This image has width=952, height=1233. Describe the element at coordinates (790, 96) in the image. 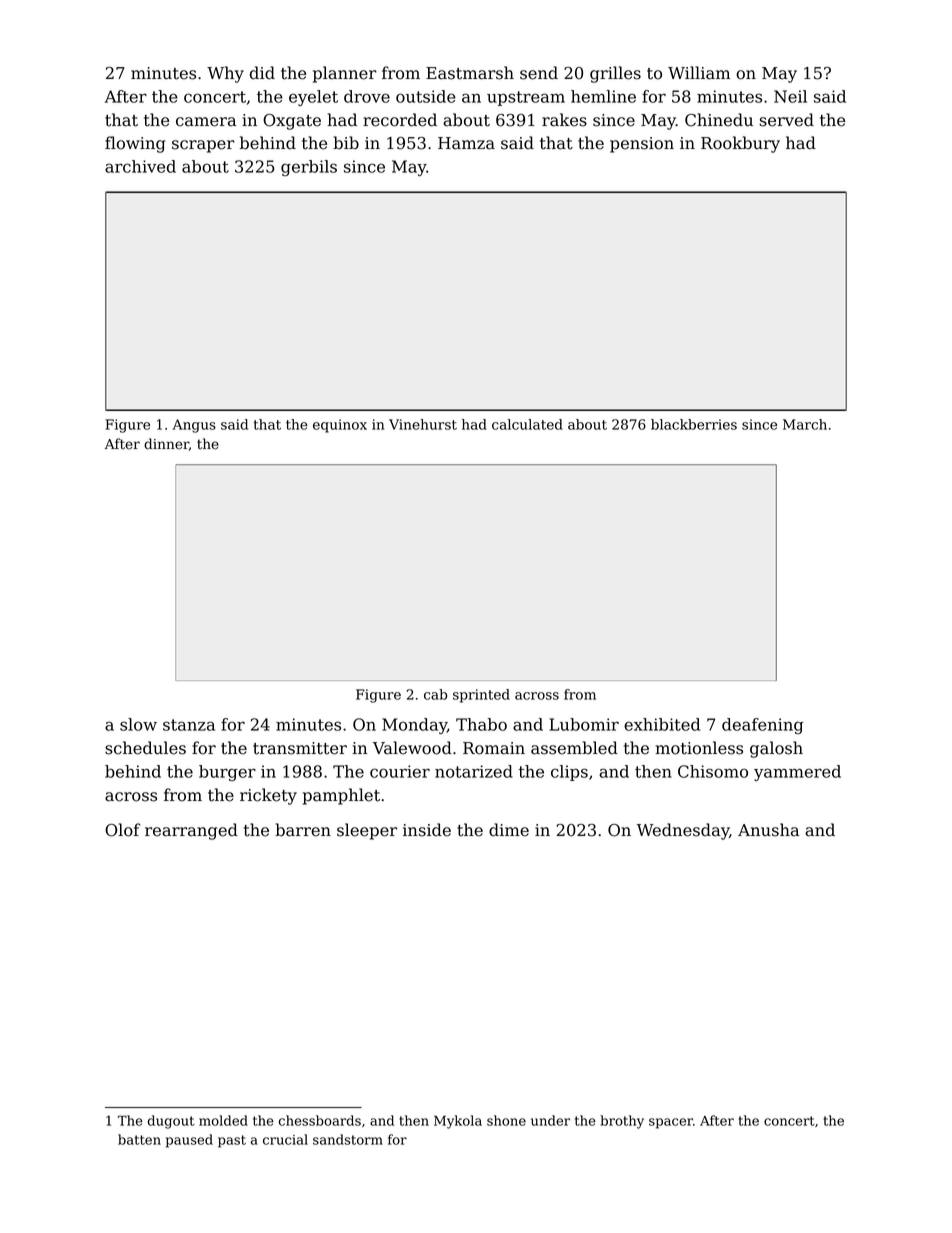

I see `Neil` at that location.
